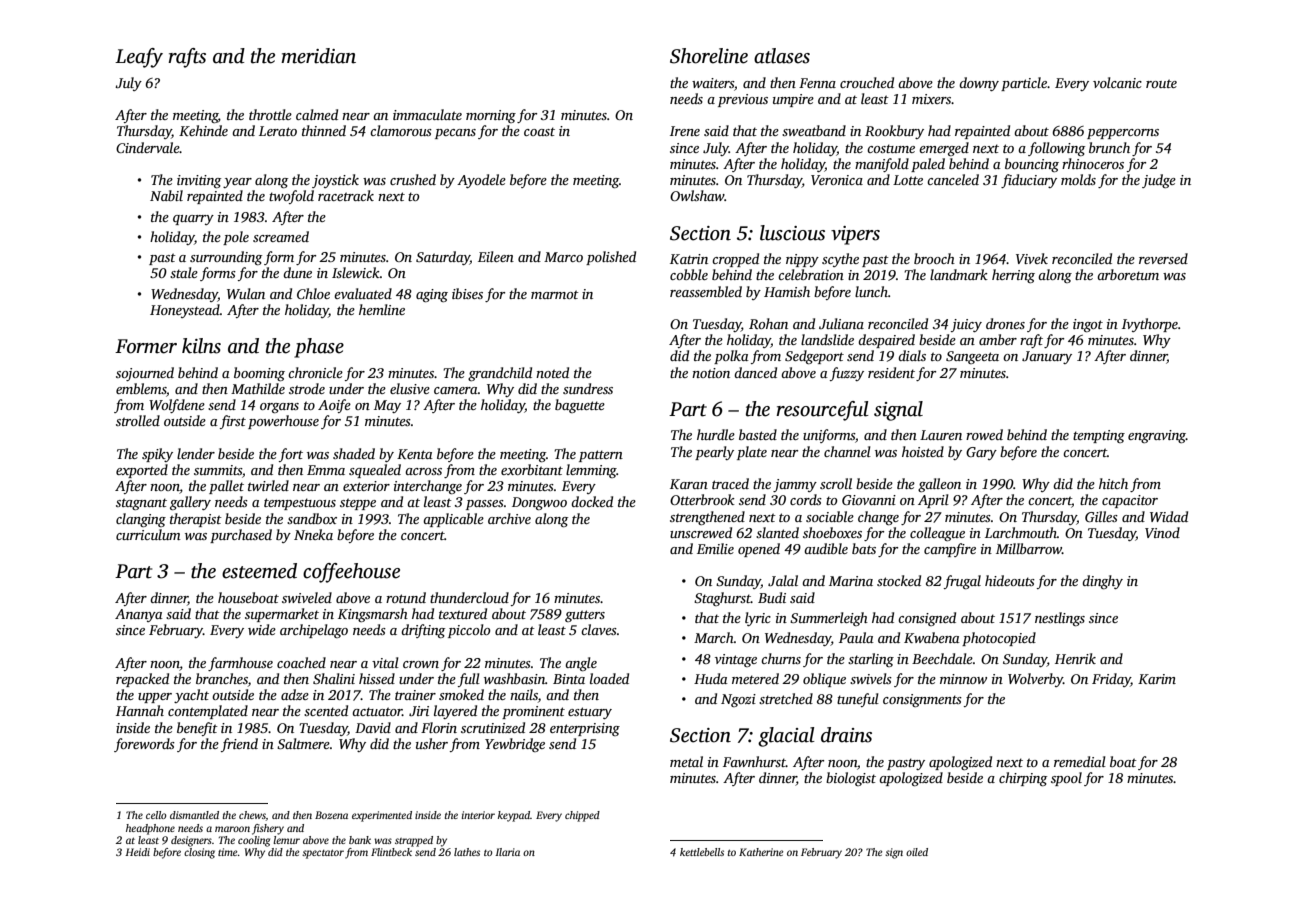  I want to click on Bozena, so click(331, 815).
